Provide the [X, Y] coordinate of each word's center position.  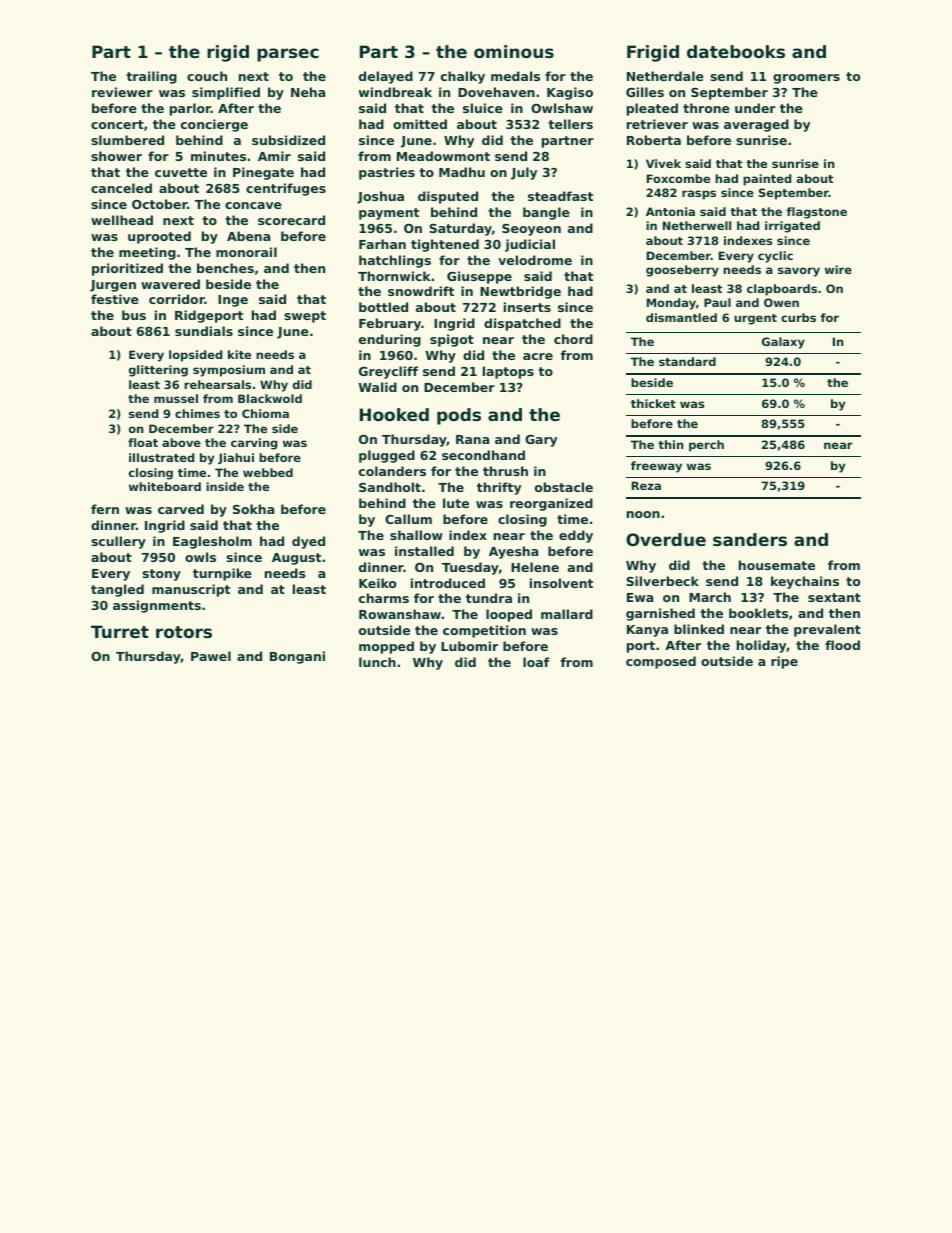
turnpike [222, 574]
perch [706, 446]
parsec [288, 55]
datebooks [736, 51]
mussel [176, 398]
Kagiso [570, 93]
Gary [541, 441]
